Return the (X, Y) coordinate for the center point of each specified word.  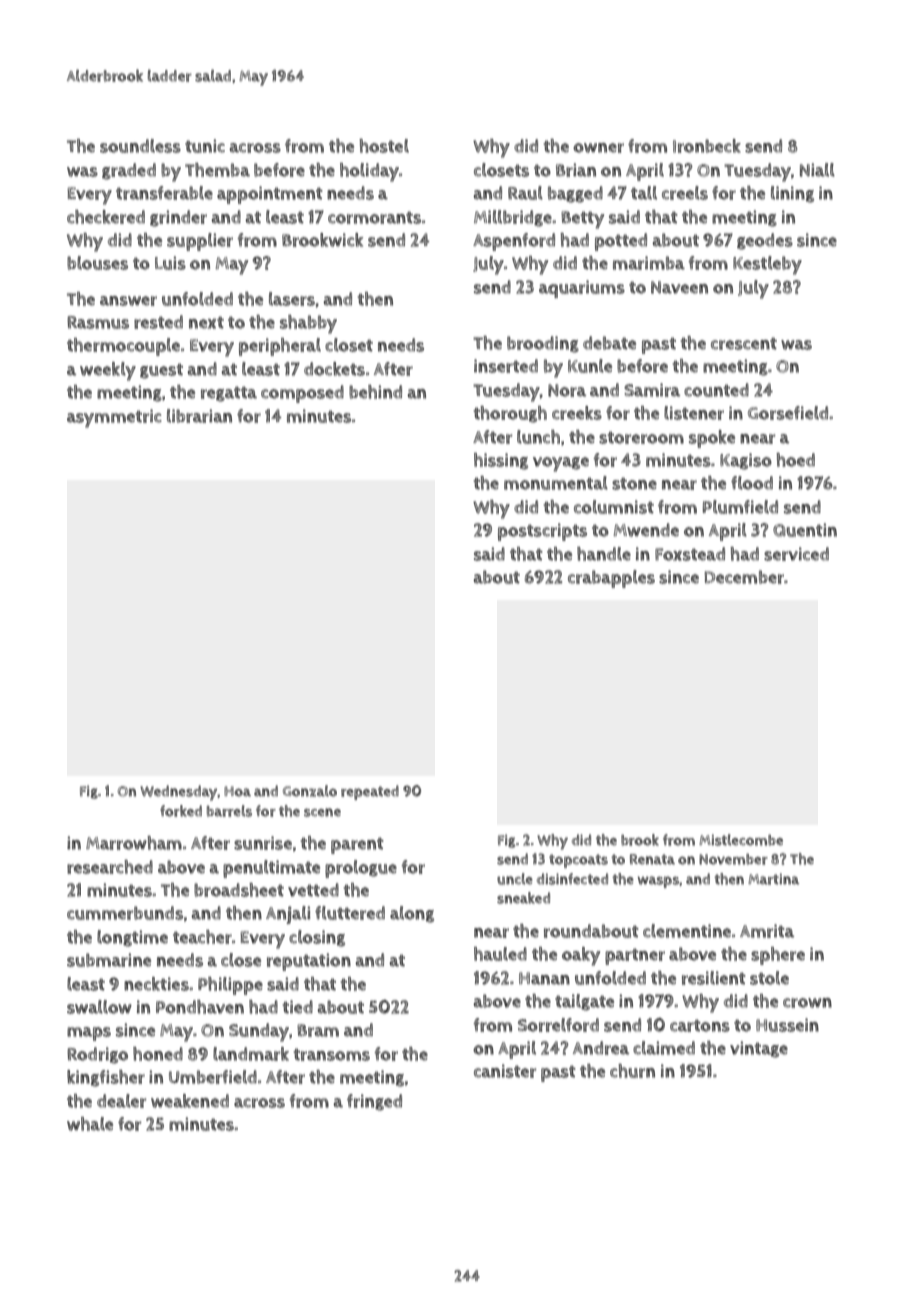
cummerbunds (125, 913)
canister (505, 1071)
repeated (370, 792)
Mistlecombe (741, 840)
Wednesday (178, 793)
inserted (506, 366)
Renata (652, 859)
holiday (369, 172)
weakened (190, 1101)
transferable (164, 193)
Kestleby (767, 265)
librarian (199, 416)
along (412, 914)
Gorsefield (788, 413)
